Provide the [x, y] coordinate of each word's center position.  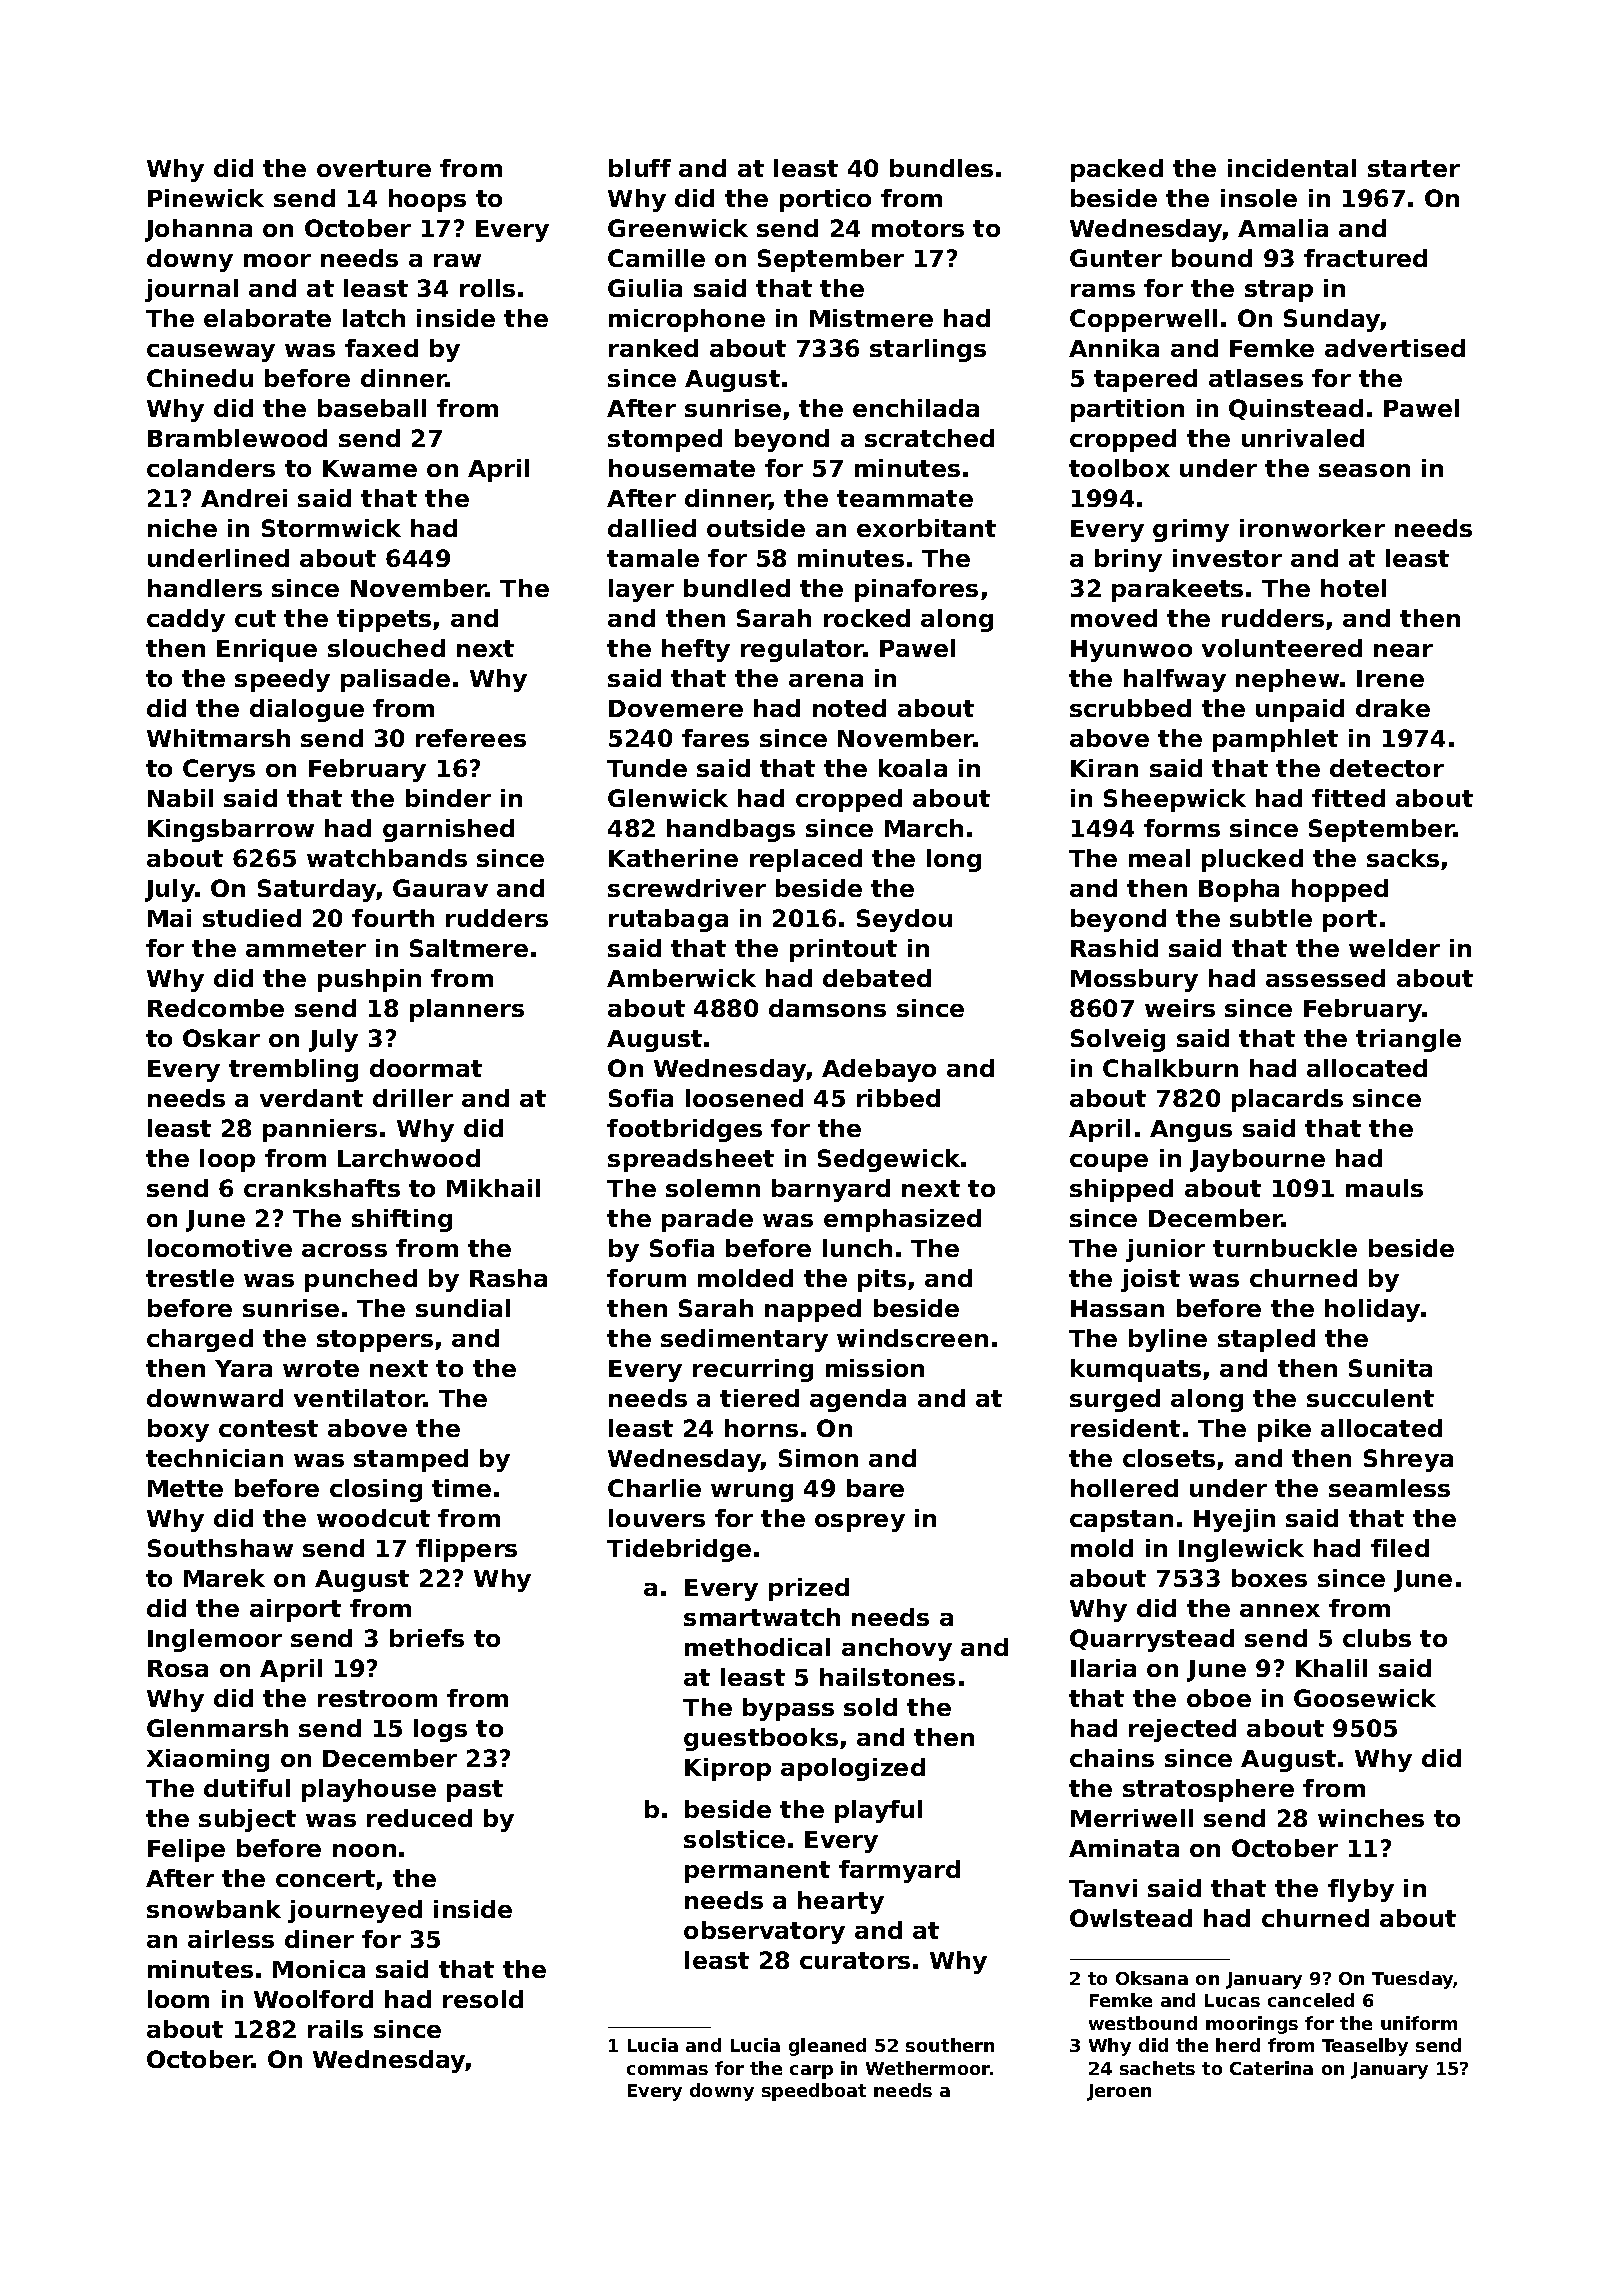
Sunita [1390, 1368]
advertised [1395, 348]
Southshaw [220, 1548]
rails [335, 2029]
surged [1115, 1400]
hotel [1353, 588]
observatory [764, 1932]
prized [809, 1589]
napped [813, 1310]
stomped [665, 440]
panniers [320, 1130]
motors [918, 228]
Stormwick [331, 528]
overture [374, 168]
